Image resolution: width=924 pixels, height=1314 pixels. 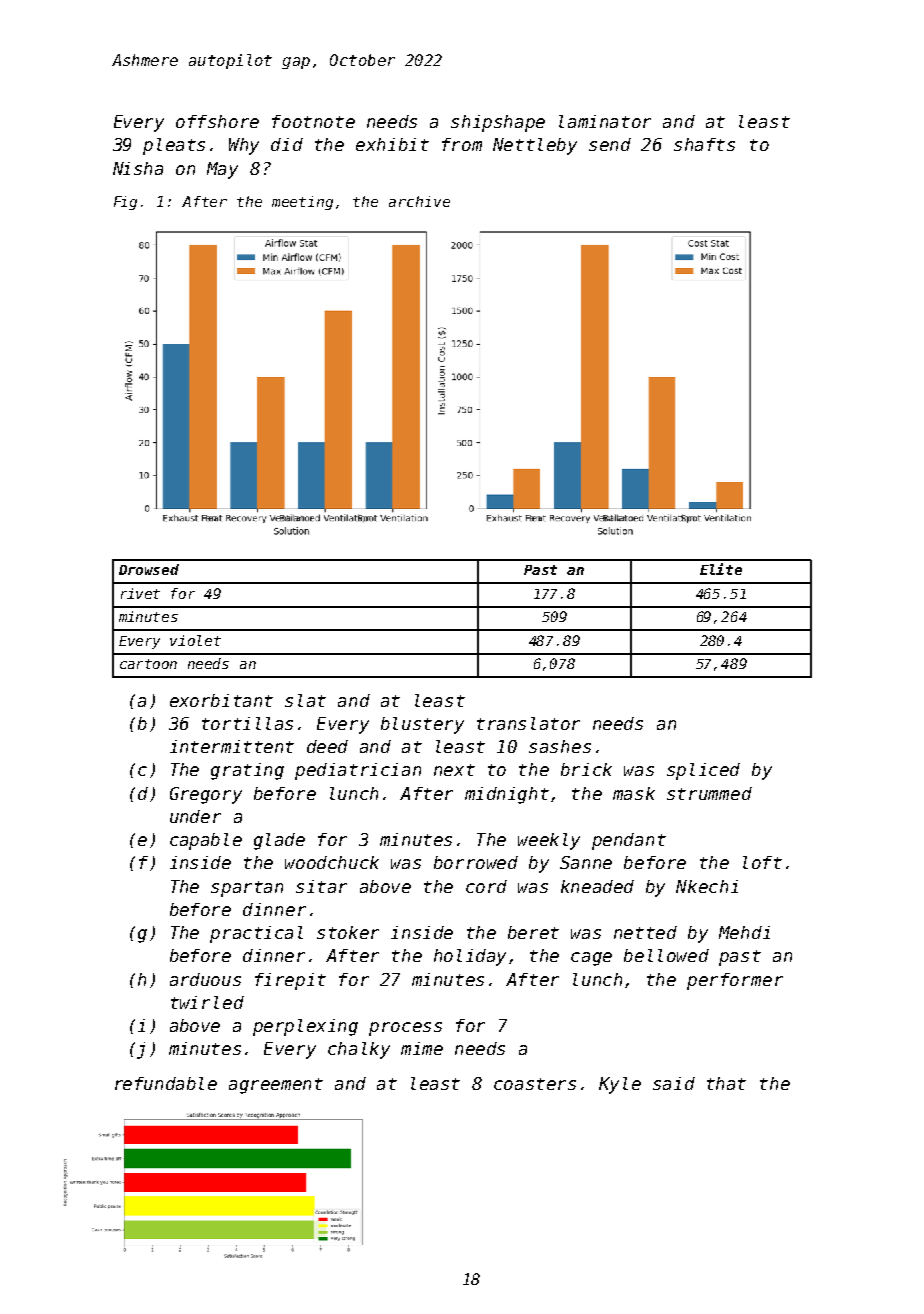 I want to click on midnight, so click(x=507, y=795).
